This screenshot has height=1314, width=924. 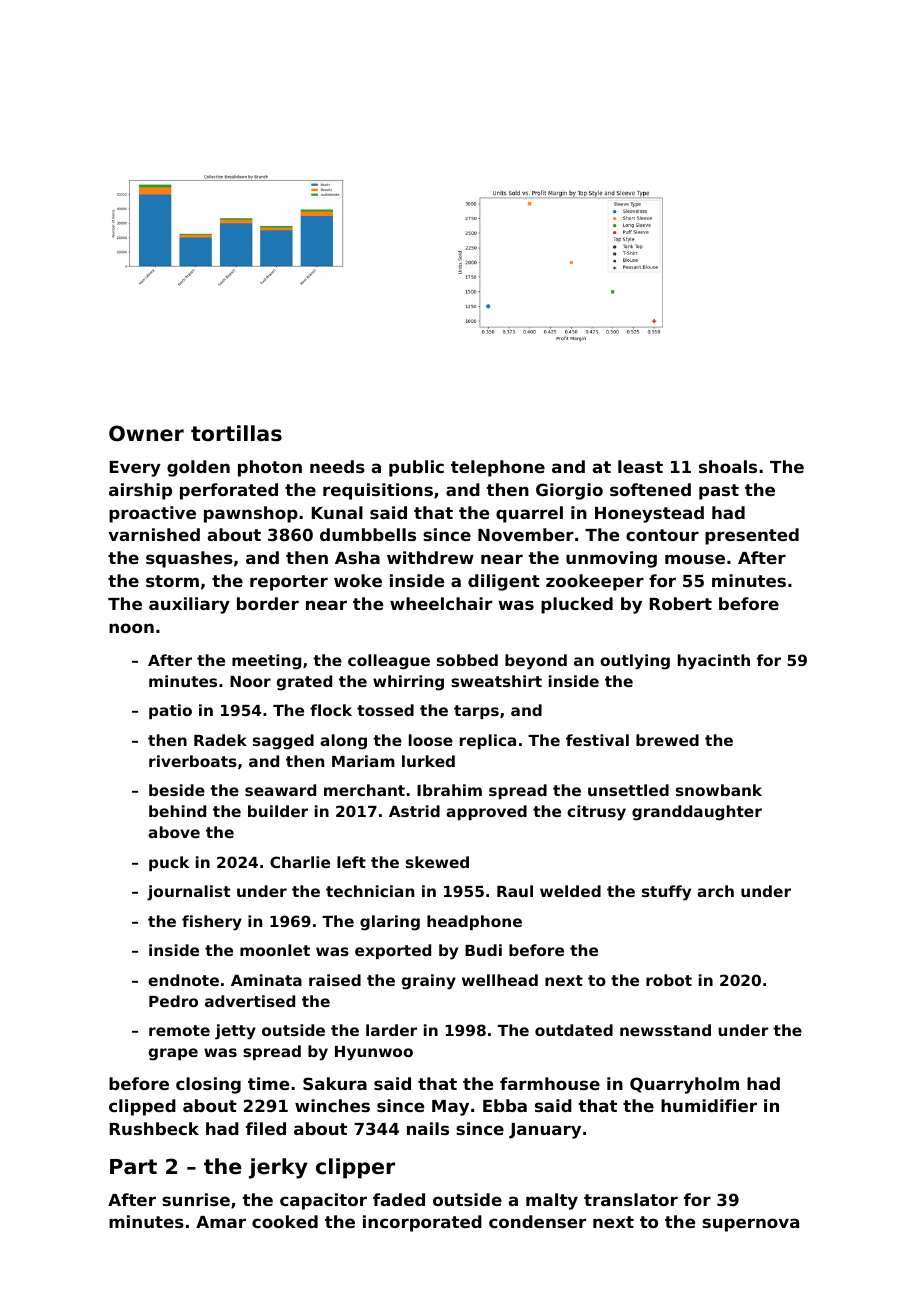 What do you see at coordinates (146, 433) in the screenshot?
I see `Owner` at bounding box center [146, 433].
